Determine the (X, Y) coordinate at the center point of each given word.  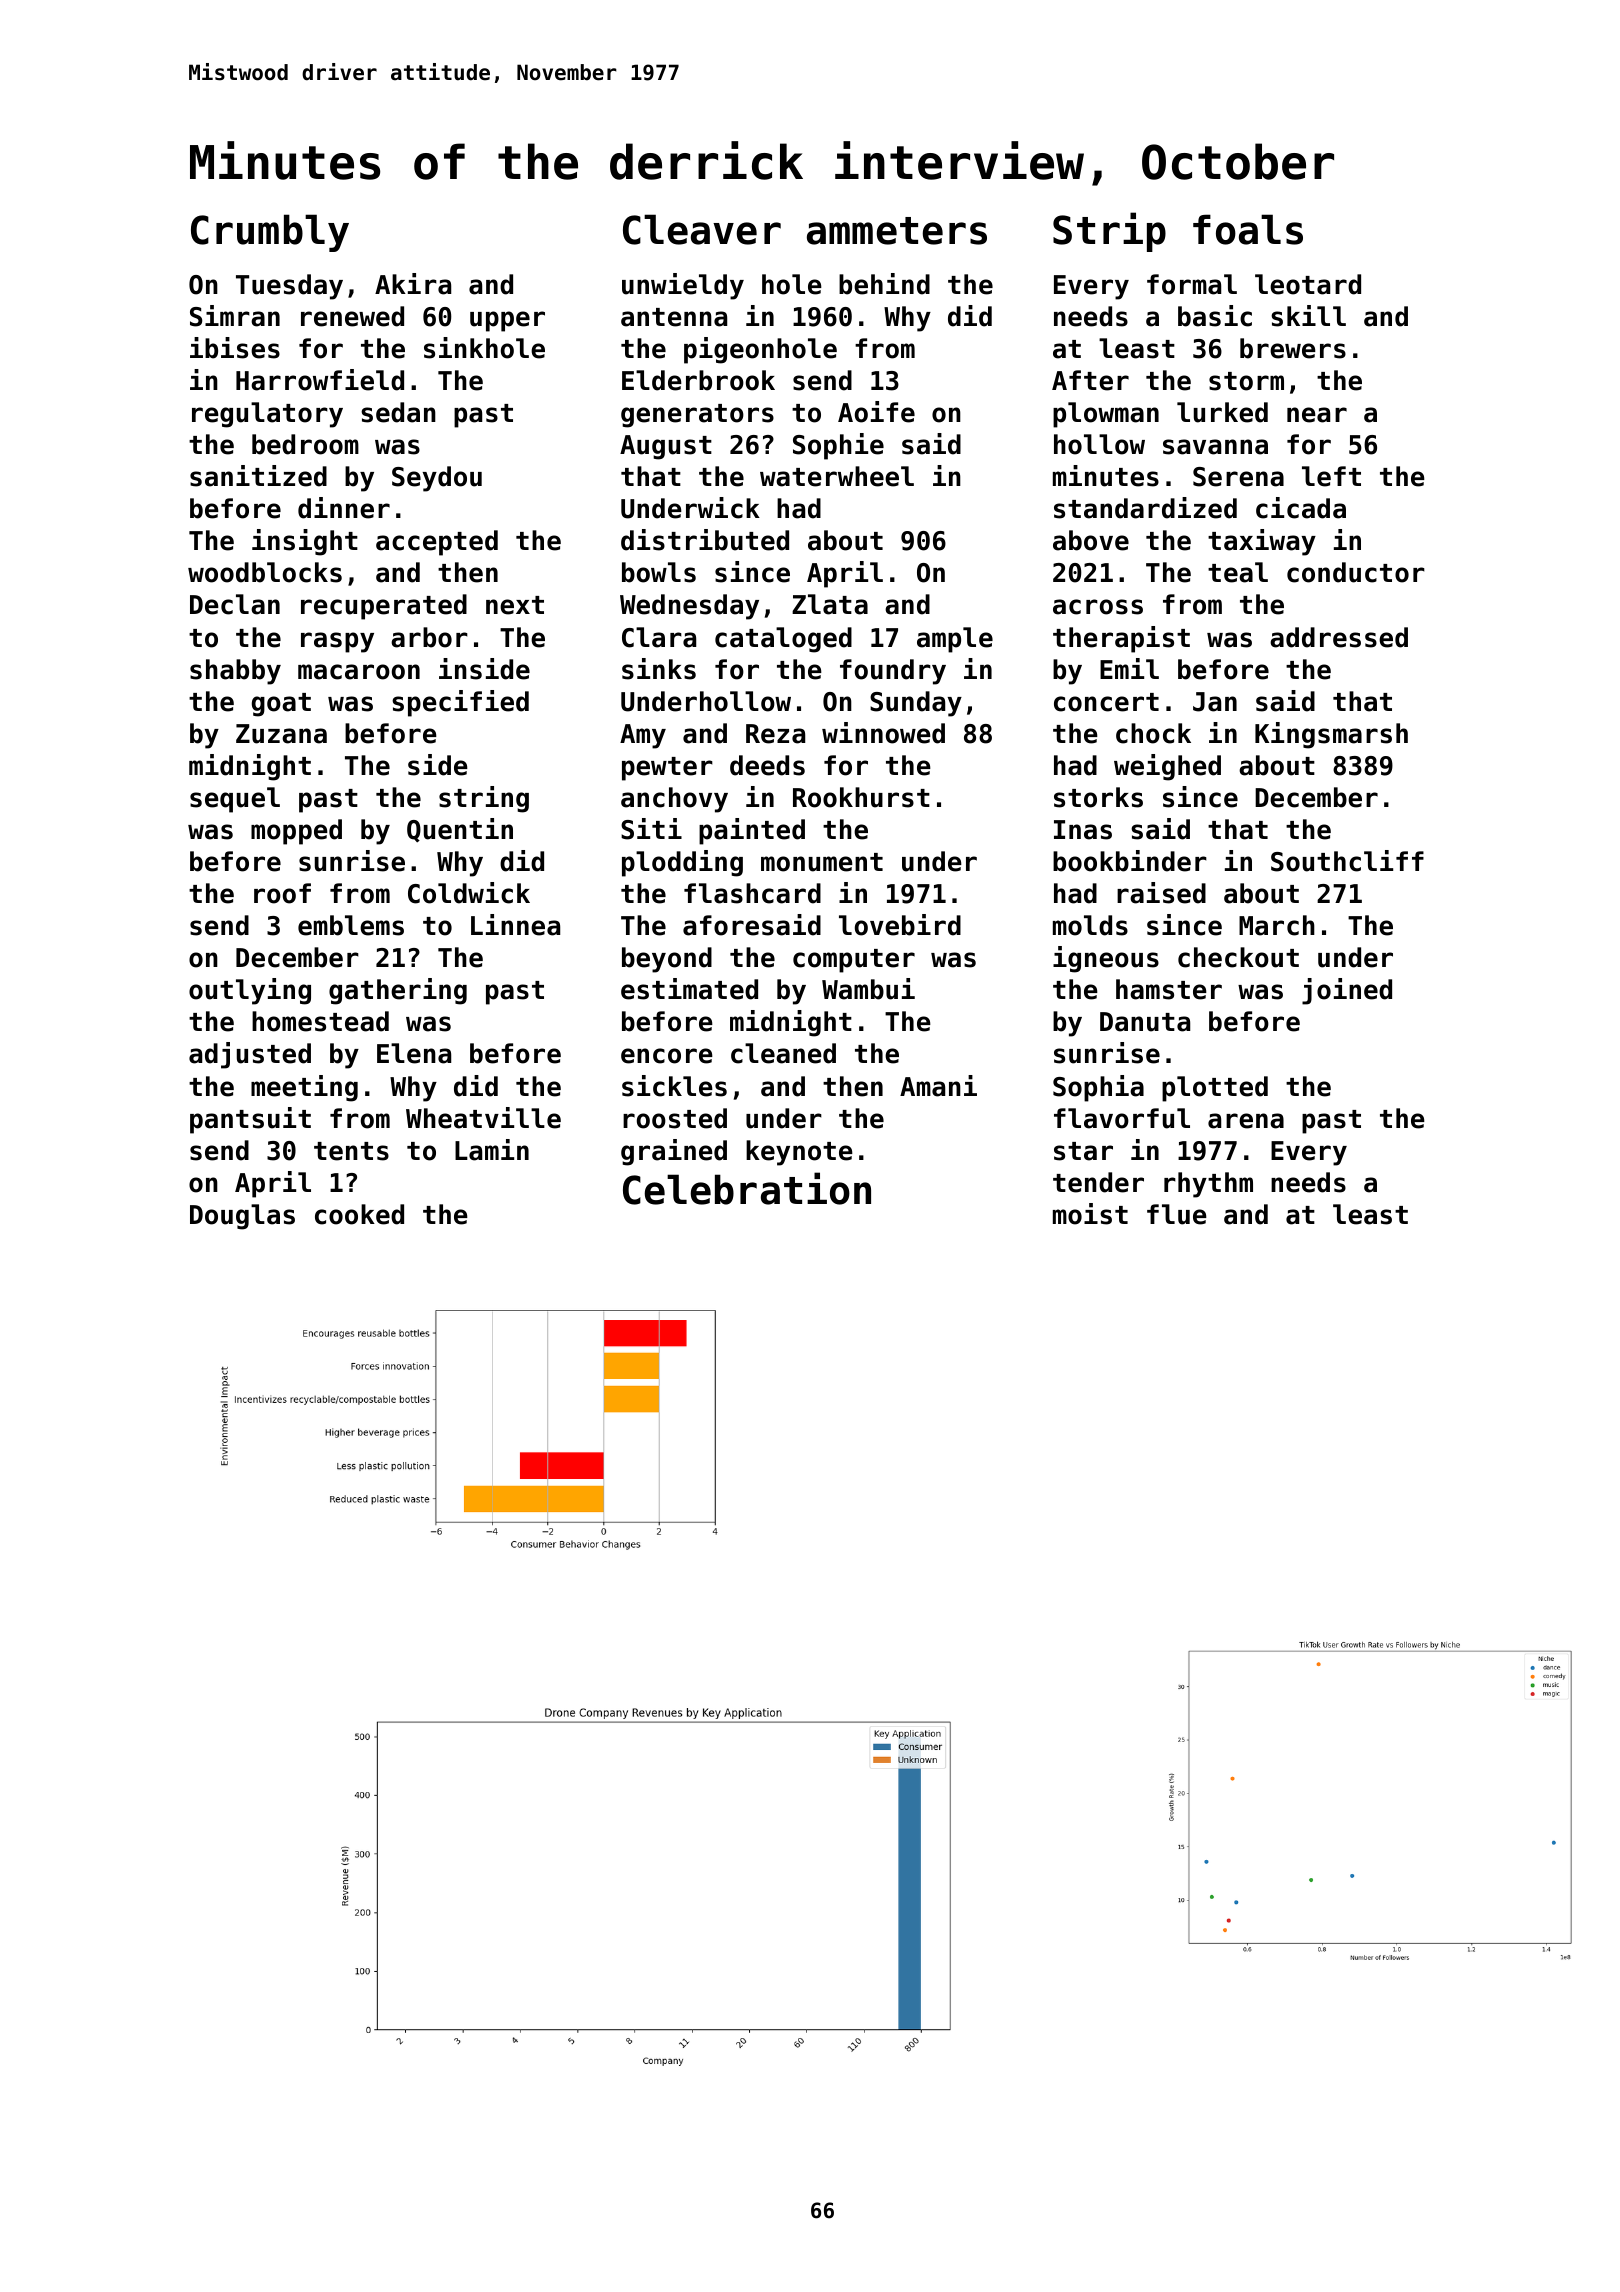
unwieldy (683, 286)
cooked (359, 1214)
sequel (235, 800)
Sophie (838, 446)
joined (1347, 991)
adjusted (250, 1055)
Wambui (868, 989)
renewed (352, 316)
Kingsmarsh (1331, 735)
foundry (893, 672)
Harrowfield (320, 380)
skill (1308, 316)
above (1091, 540)
